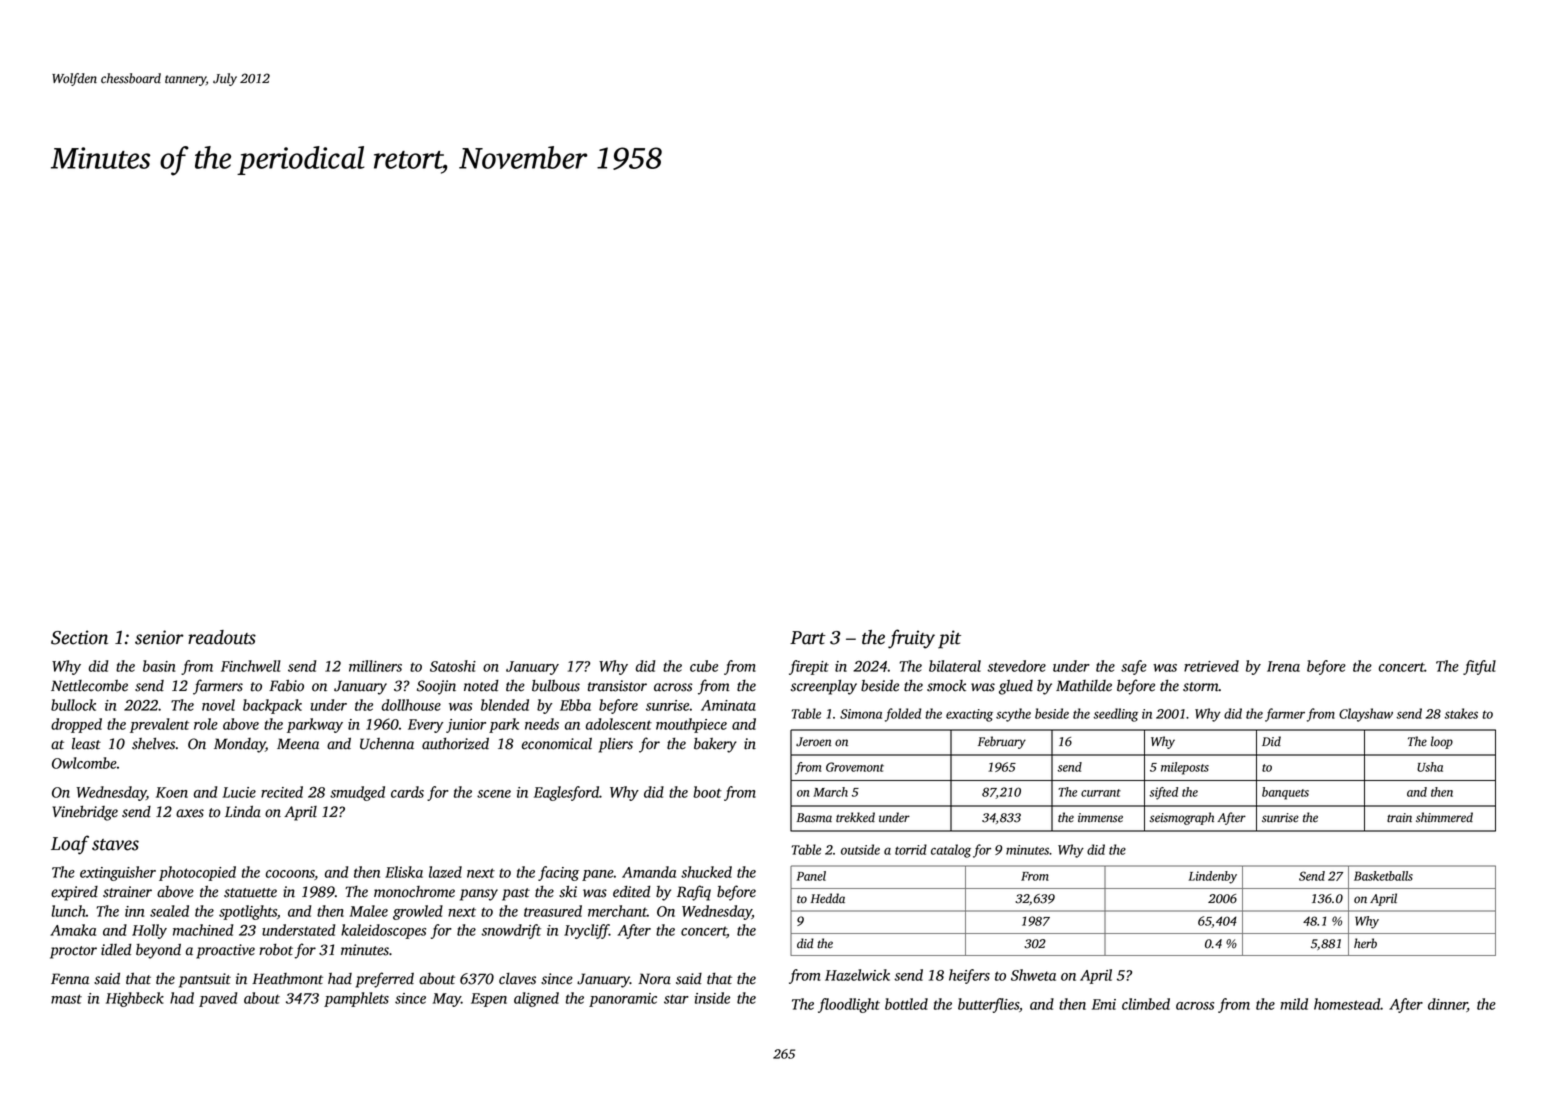 The height and width of the screenshot is (1094, 1547). I want to click on Basma, so click(814, 818).
